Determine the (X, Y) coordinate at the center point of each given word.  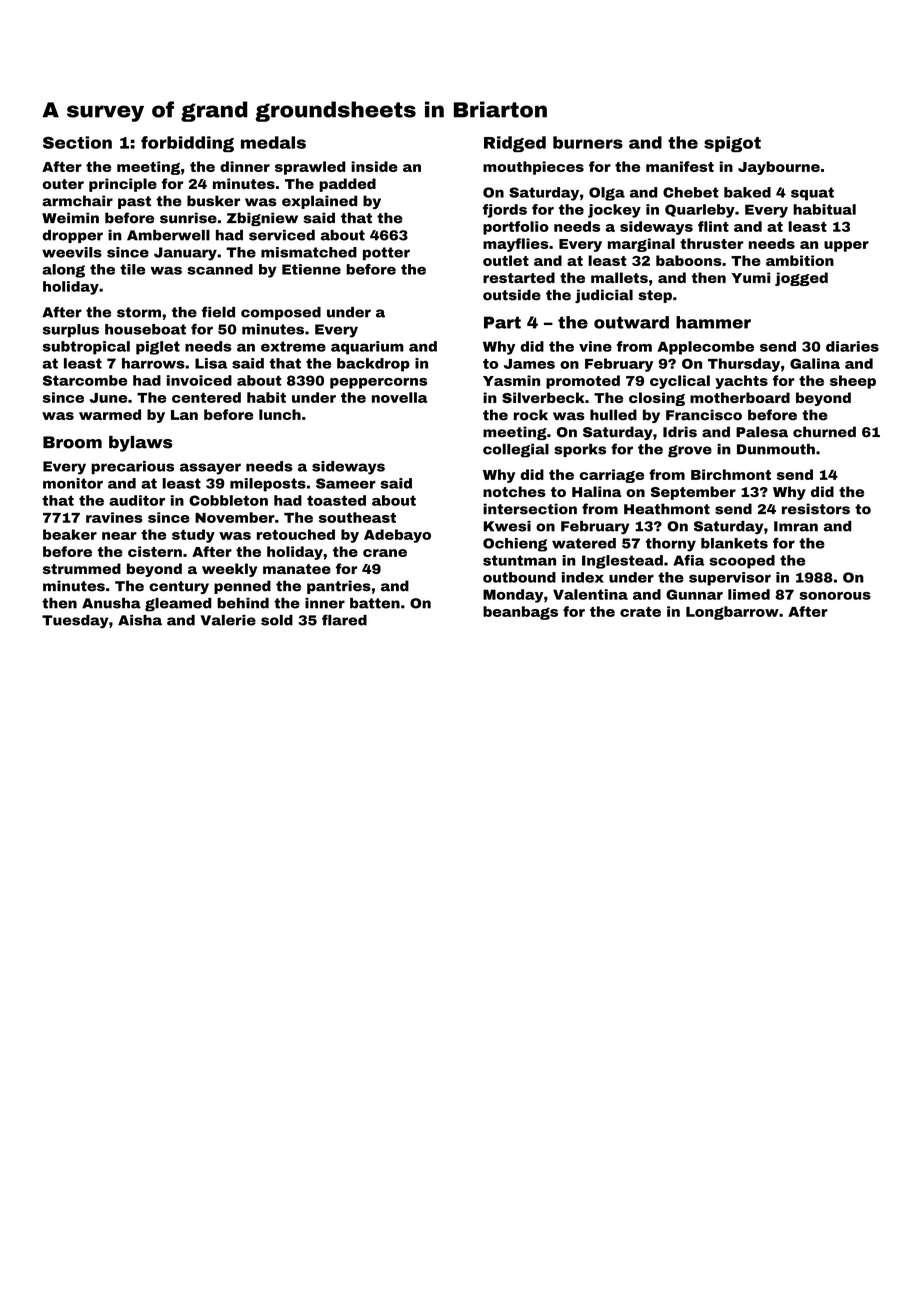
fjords (505, 211)
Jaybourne (779, 168)
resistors (816, 509)
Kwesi (507, 526)
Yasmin (511, 380)
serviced (282, 235)
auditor (137, 500)
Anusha (111, 603)
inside (374, 166)
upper (846, 246)
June (108, 398)
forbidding (187, 144)
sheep (853, 382)
